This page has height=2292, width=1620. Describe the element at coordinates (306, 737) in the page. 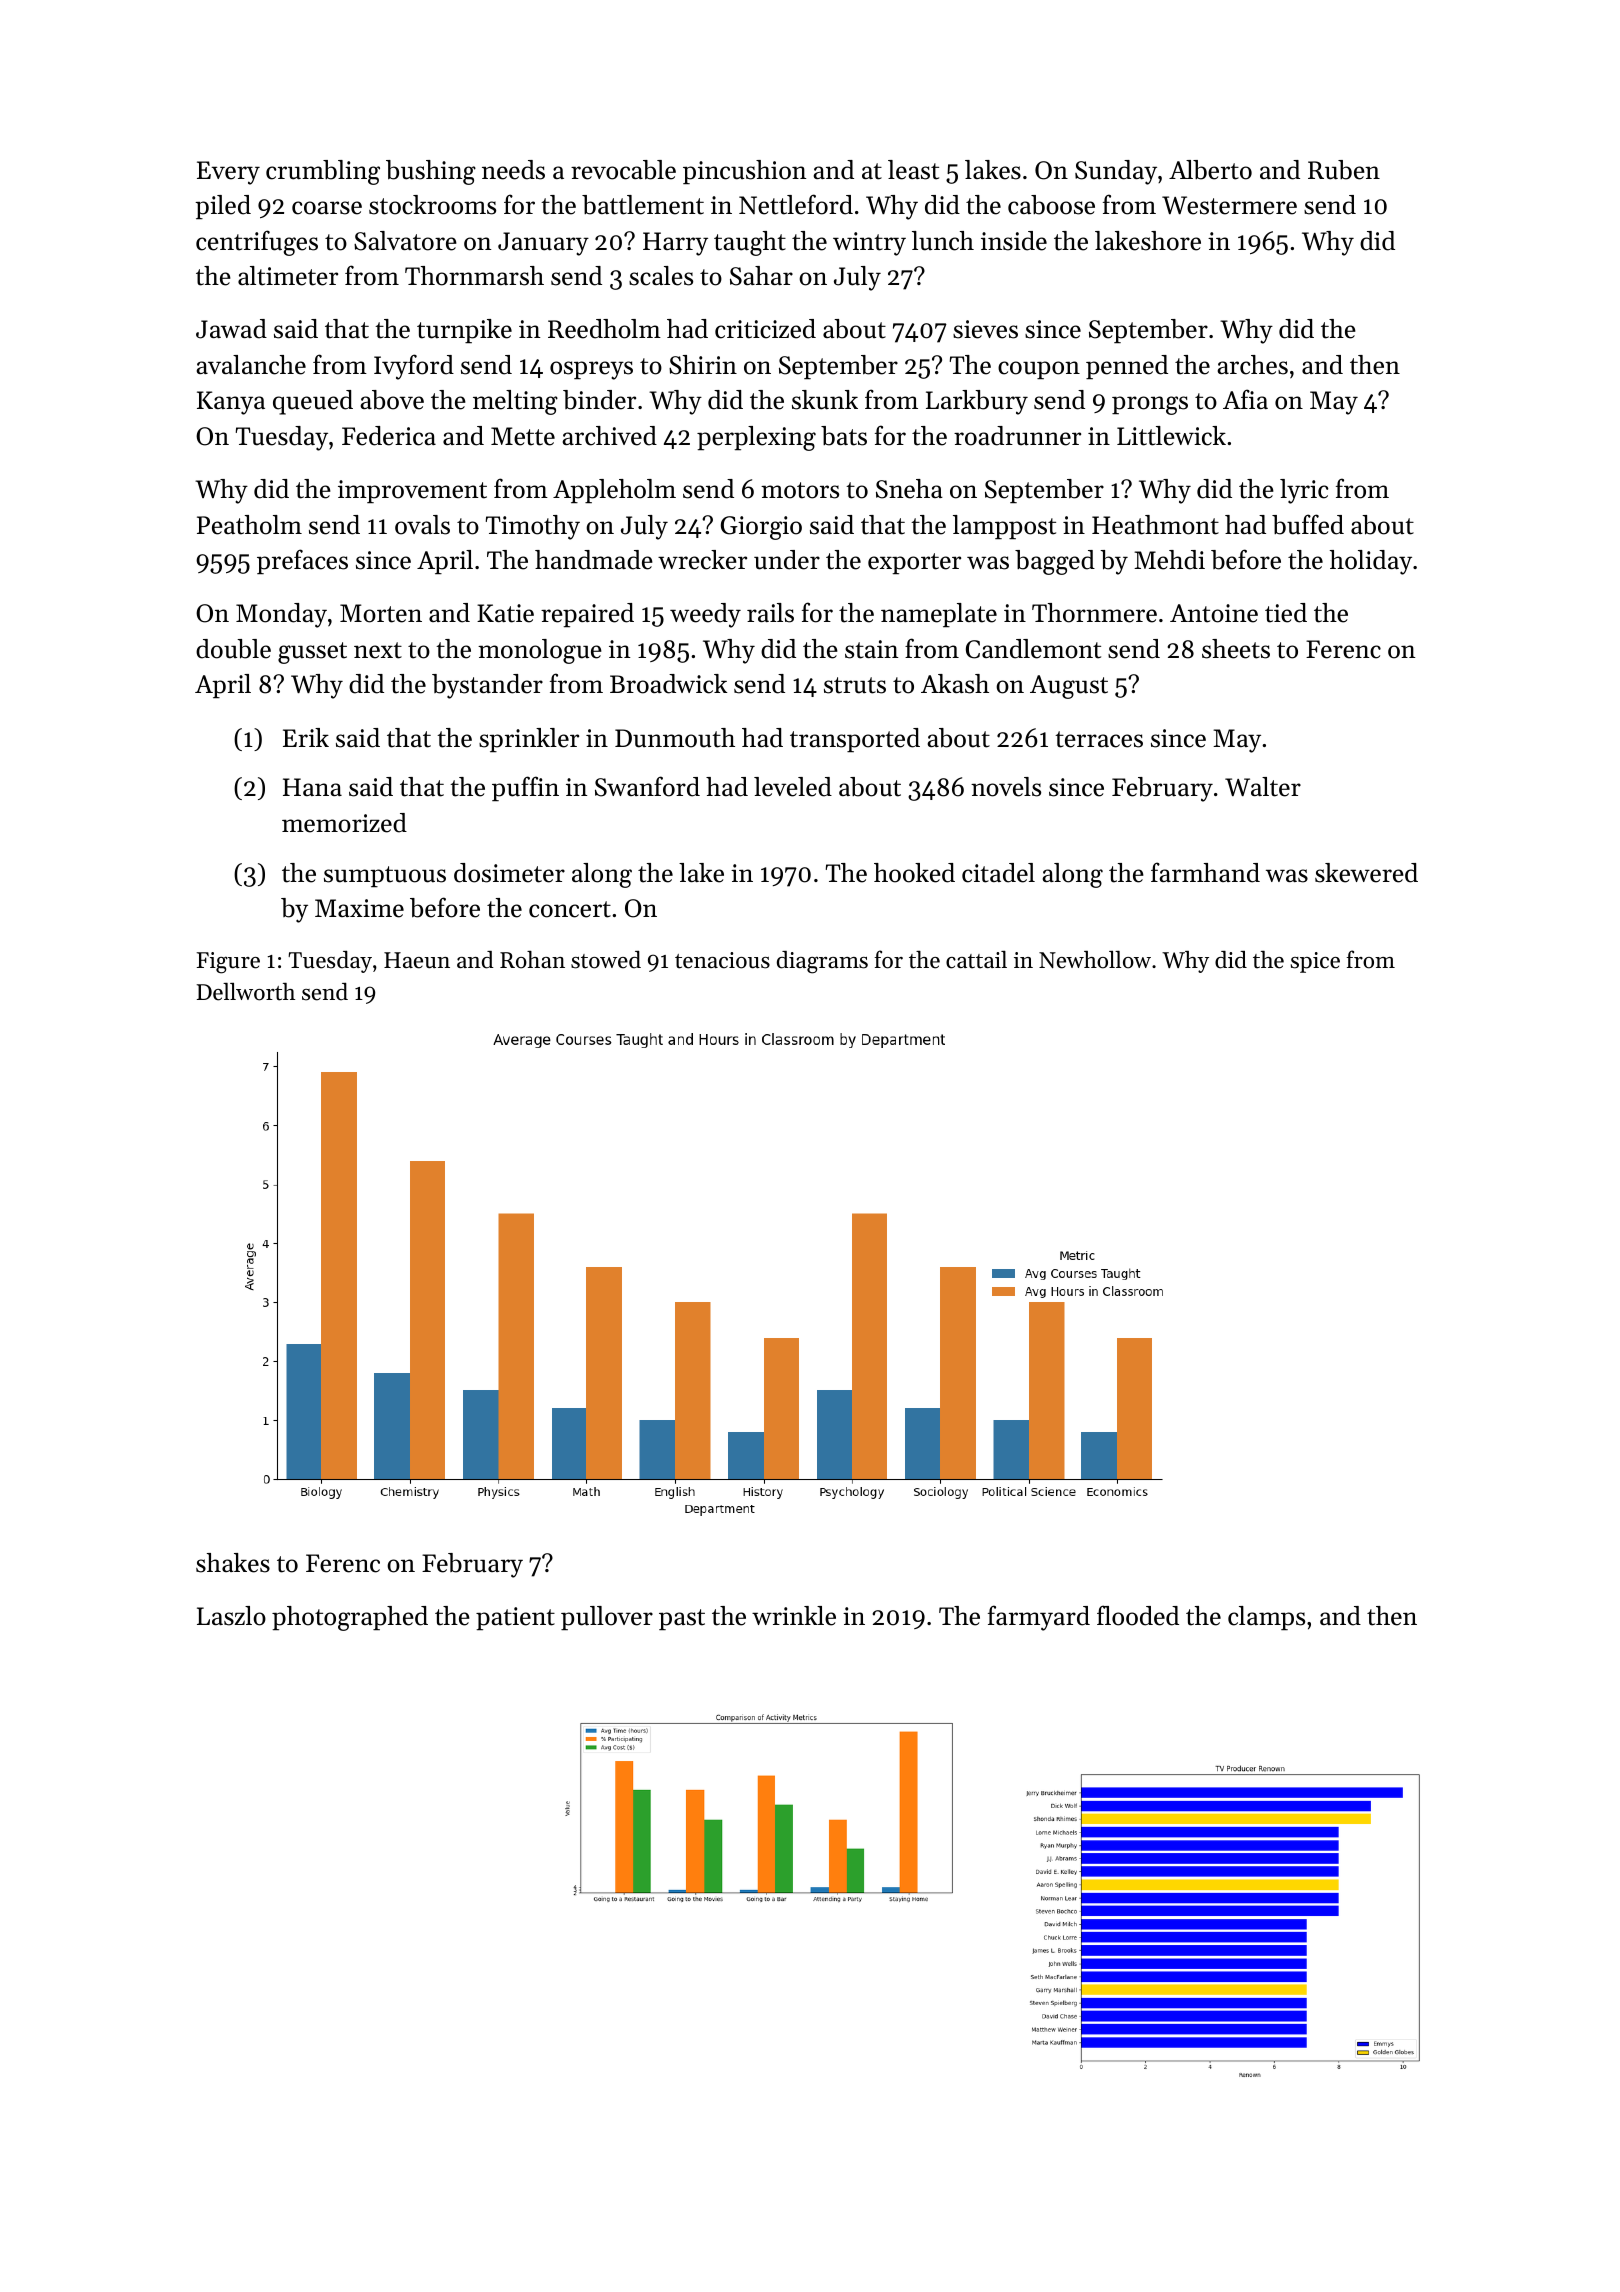

I see `Erik` at that location.
